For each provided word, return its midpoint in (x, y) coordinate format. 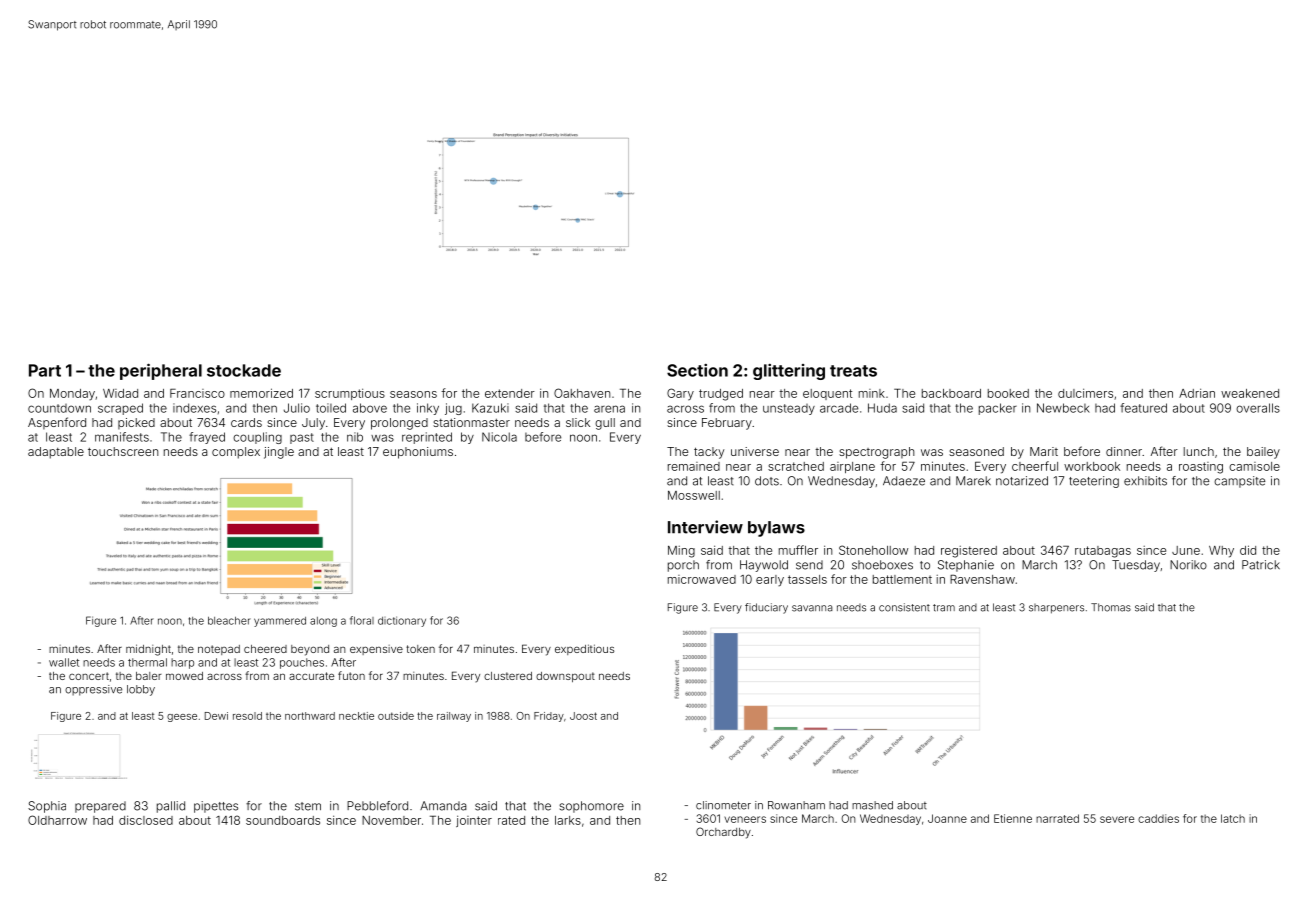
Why (1221, 552)
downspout (565, 677)
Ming (681, 552)
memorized (261, 393)
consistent (904, 607)
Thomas (1111, 607)
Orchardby (723, 833)
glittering (789, 372)
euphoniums (418, 453)
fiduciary (766, 608)
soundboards (283, 820)
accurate (311, 676)
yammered (280, 622)
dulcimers (1085, 393)
